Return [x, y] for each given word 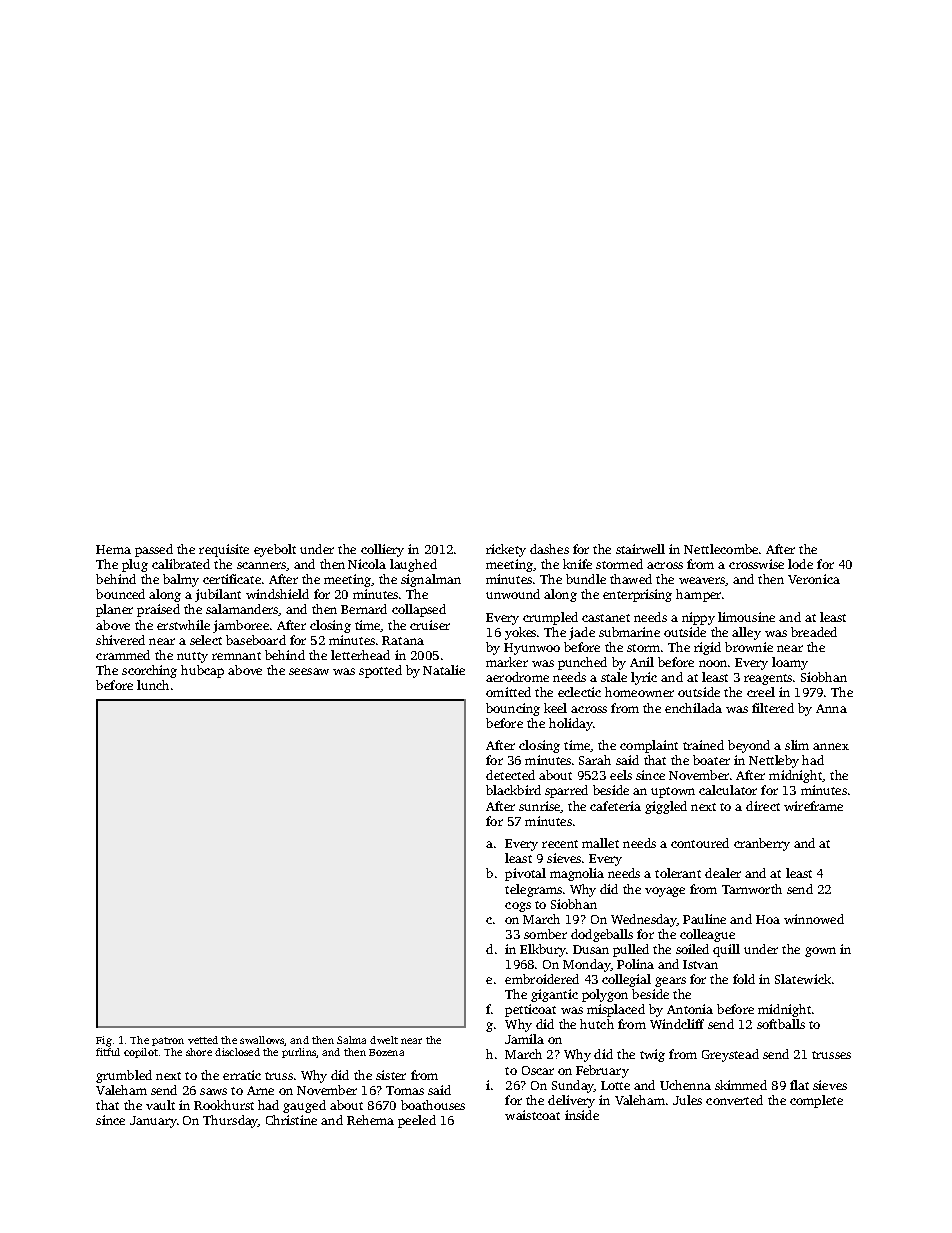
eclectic [579, 692]
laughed [413, 565]
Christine [291, 1120]
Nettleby [774, 761]
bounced [120, 594]
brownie [749, 647]
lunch [153, 685]
